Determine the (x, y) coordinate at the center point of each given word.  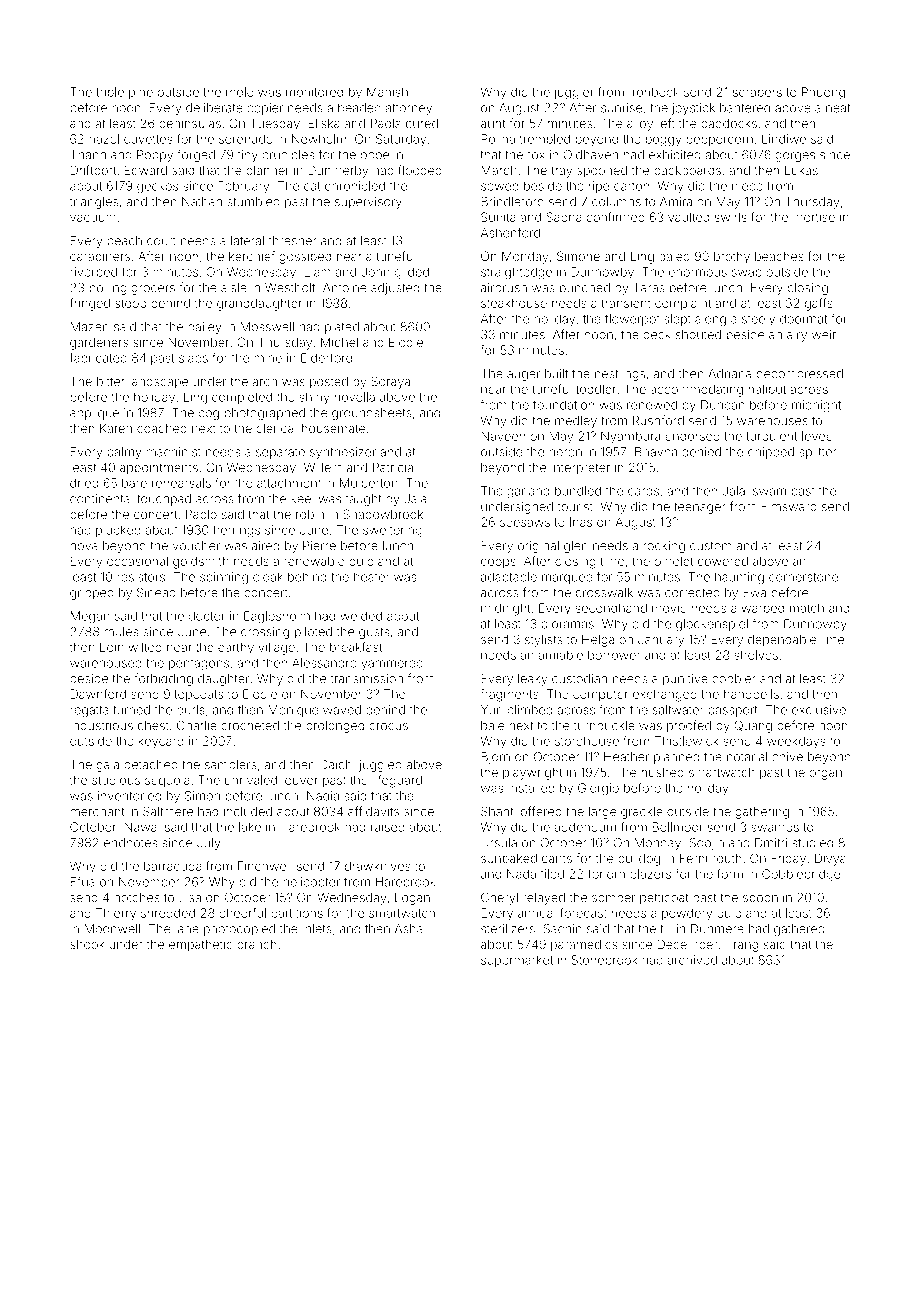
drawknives (377, 866)
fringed (90, 304)
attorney (409, 109)
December (687, 944)
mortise (814, 217)
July (209, 844)
